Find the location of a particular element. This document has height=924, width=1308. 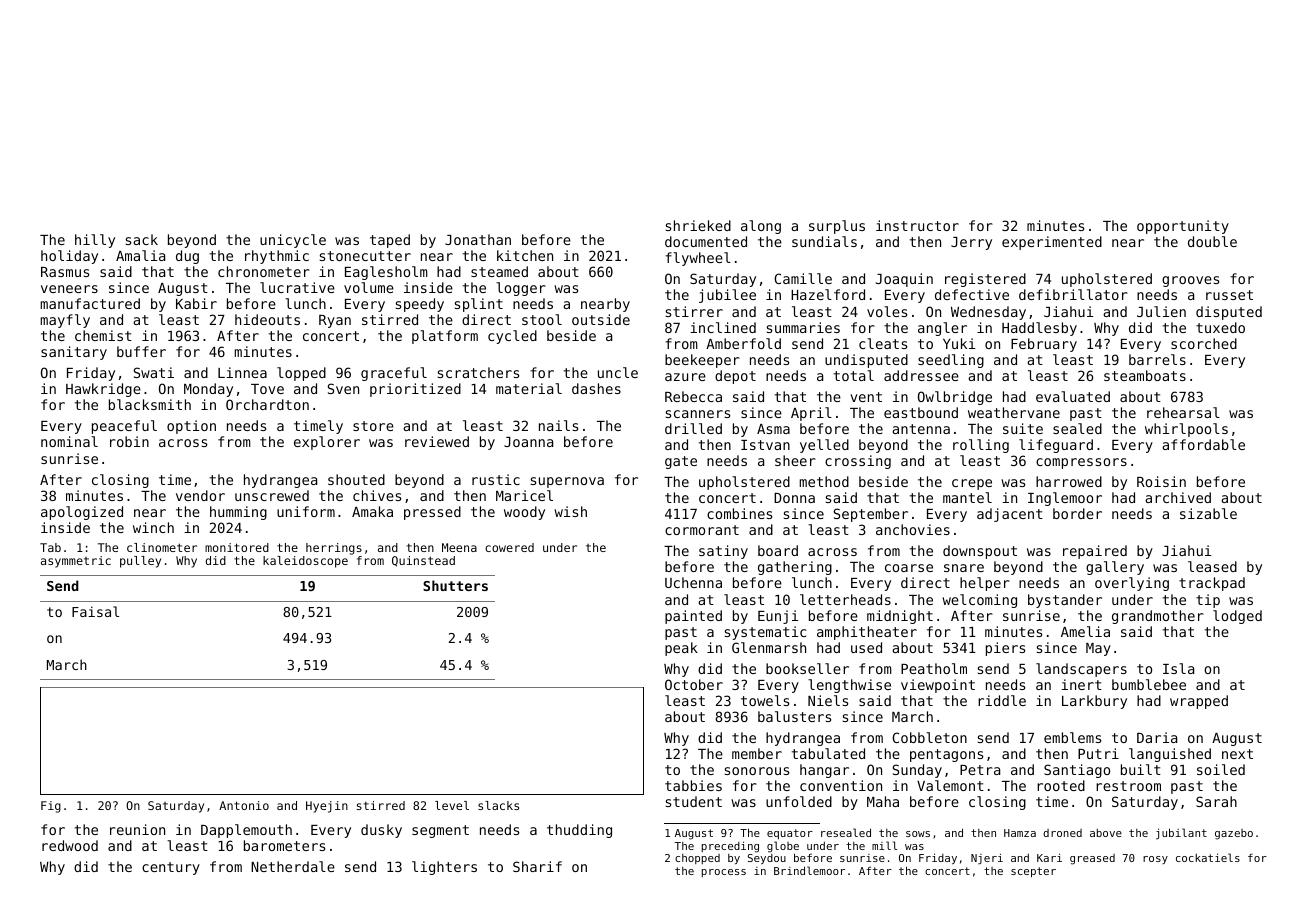

Amalia is located at coordinates (140, 255).
